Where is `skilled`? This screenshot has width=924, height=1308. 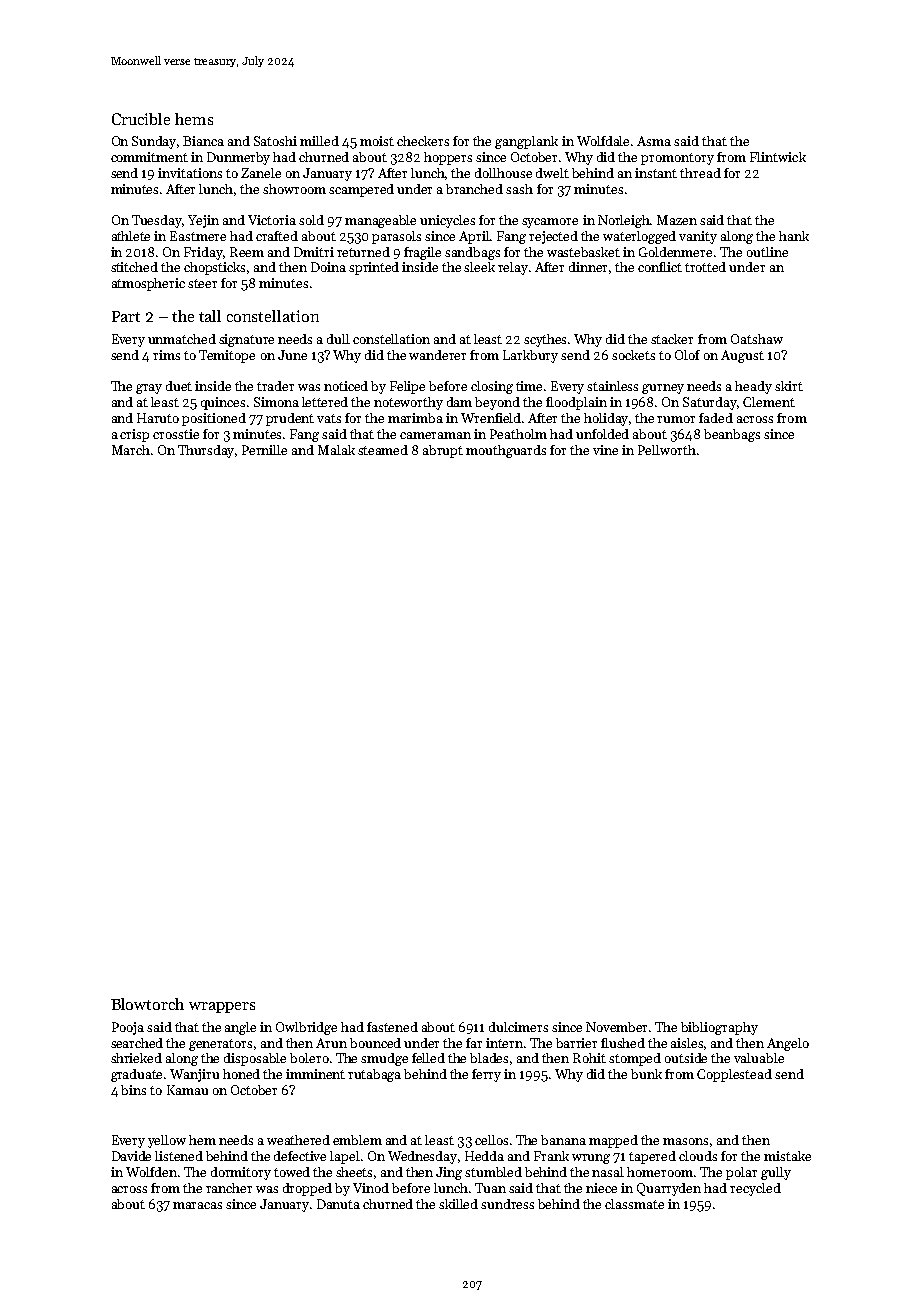 skilled is located at coordinates (458, 1204).
